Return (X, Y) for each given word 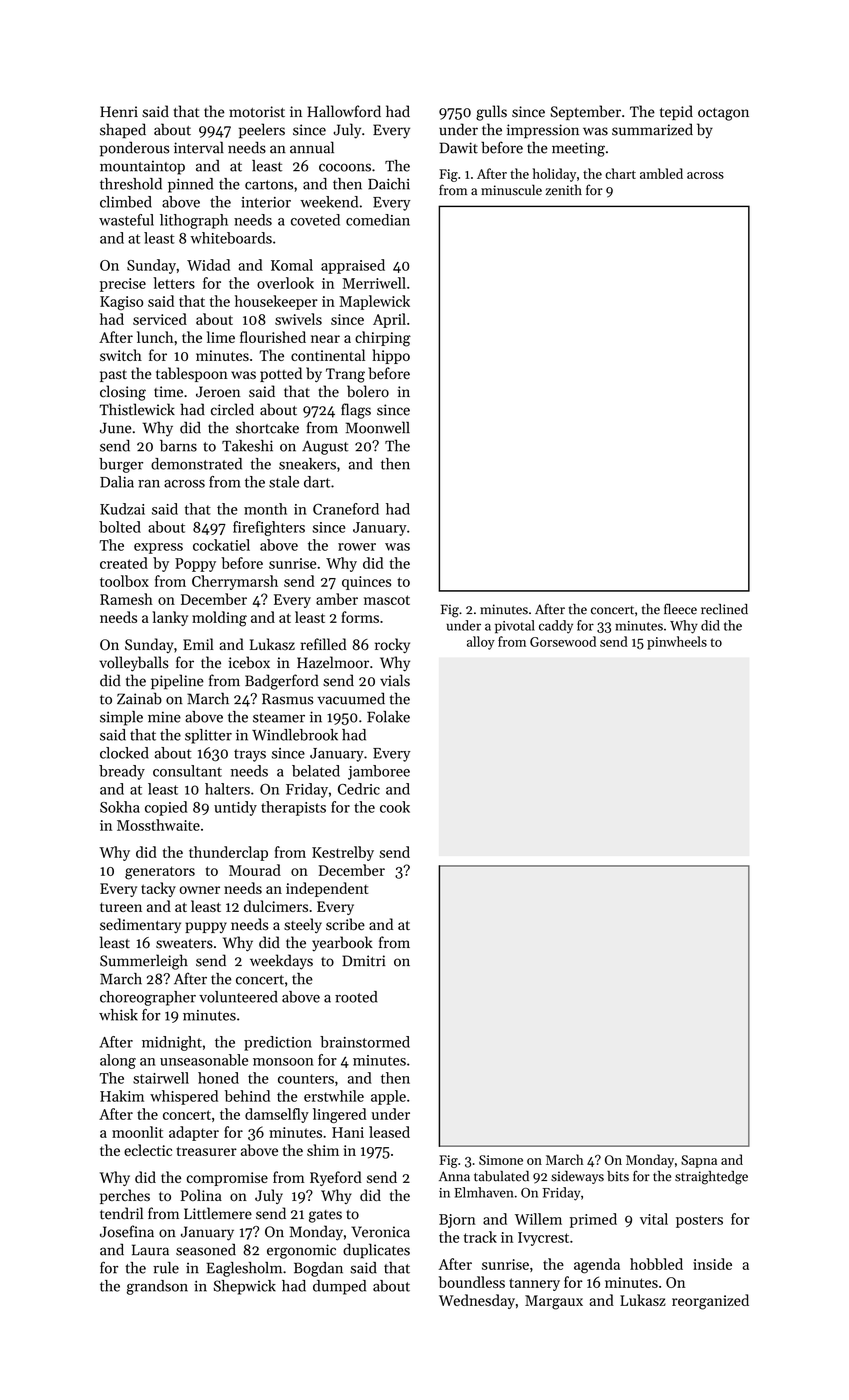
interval (199, 147)
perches (125, 1196)
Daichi (389, 184)
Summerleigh (144, 962)
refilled (323, 644)
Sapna (699, 1161)
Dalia (117, 482)
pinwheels (677, 643)
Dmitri (364, 961)
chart (620, 173)
